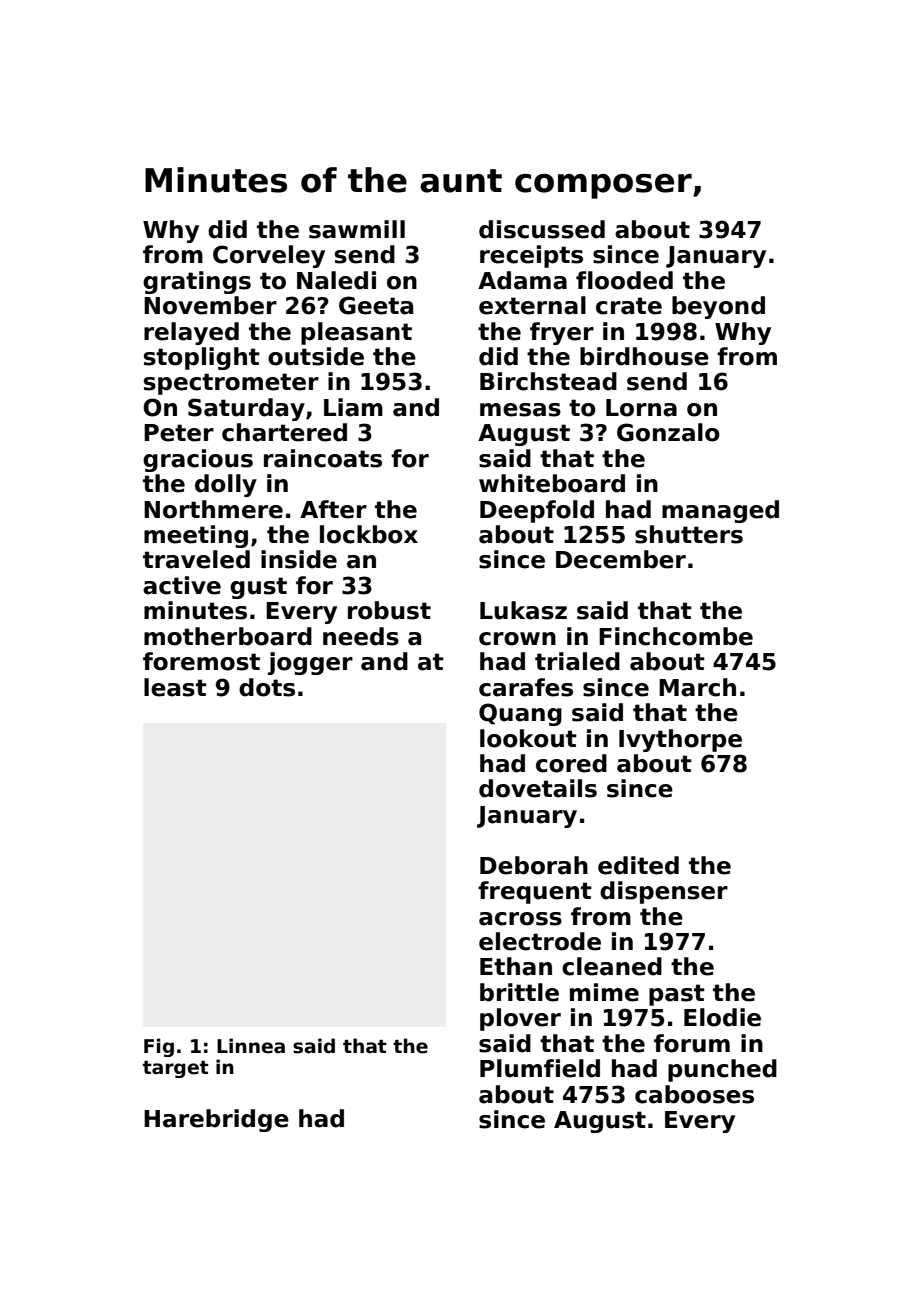 This screenshot has width=924, height=1311. I want to click on Gonzalo, so click(668, 432).
